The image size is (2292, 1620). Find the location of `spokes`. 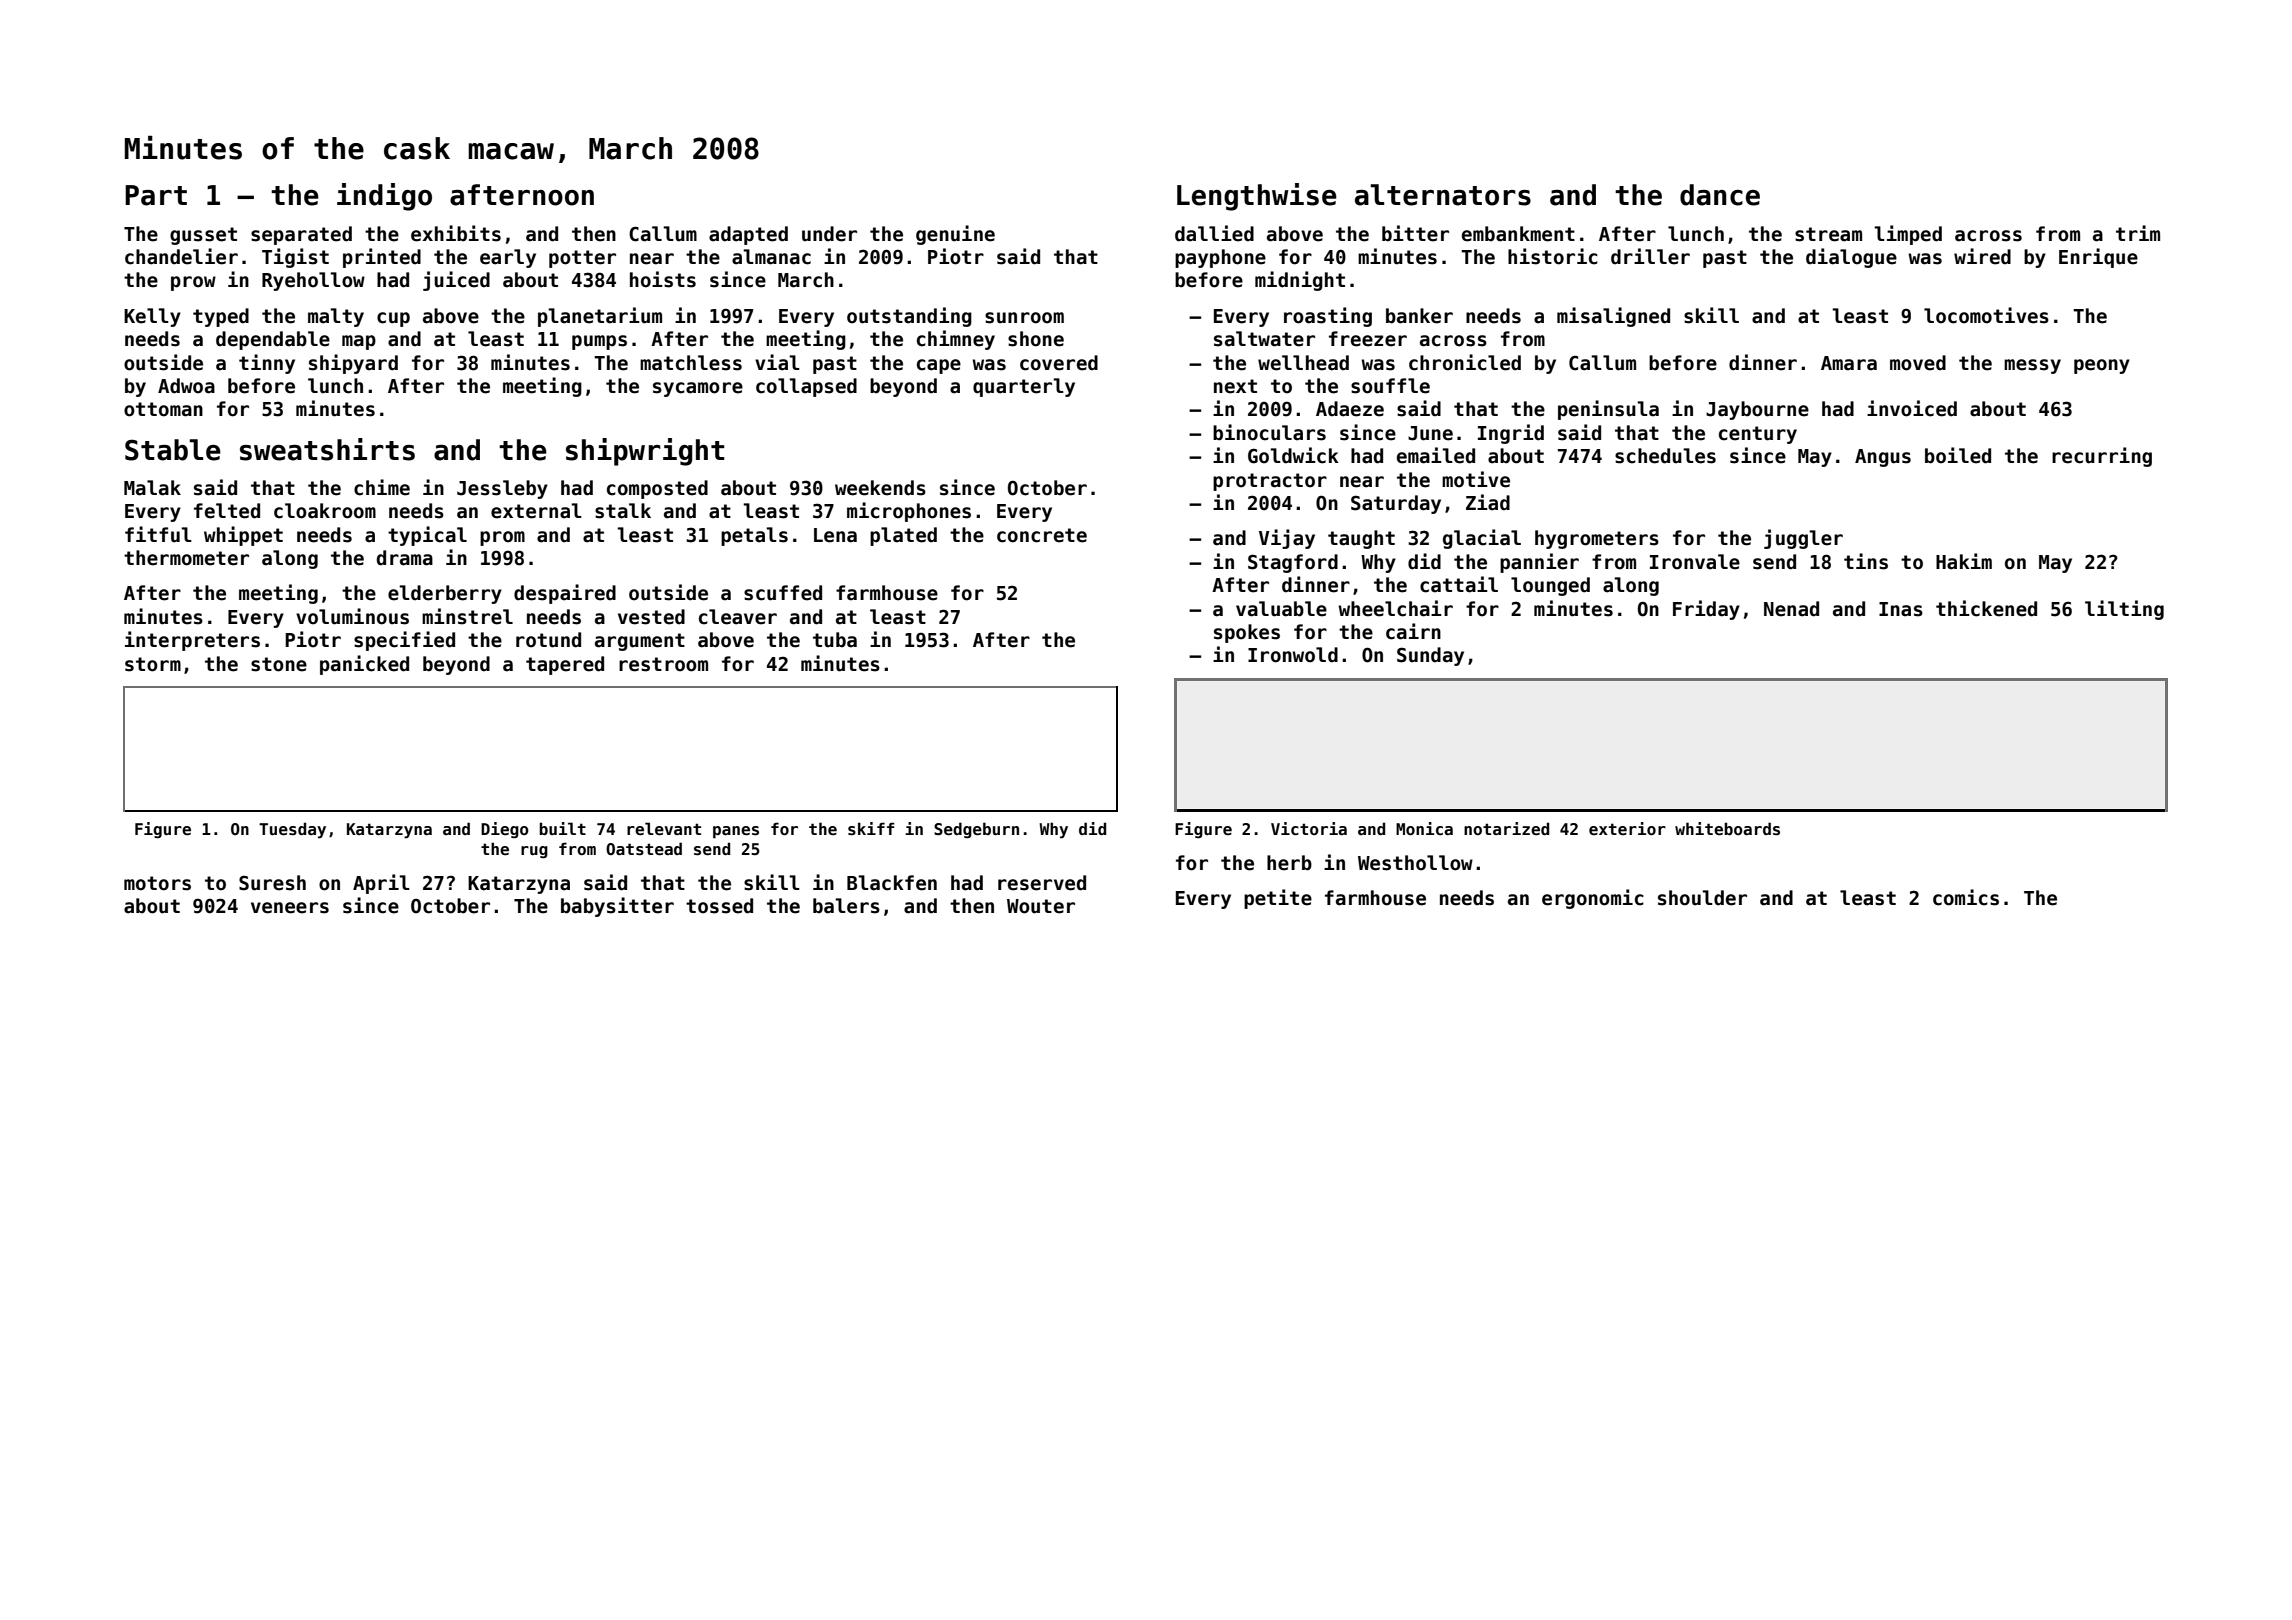

spokes is located at coordinates (1247, 633).
